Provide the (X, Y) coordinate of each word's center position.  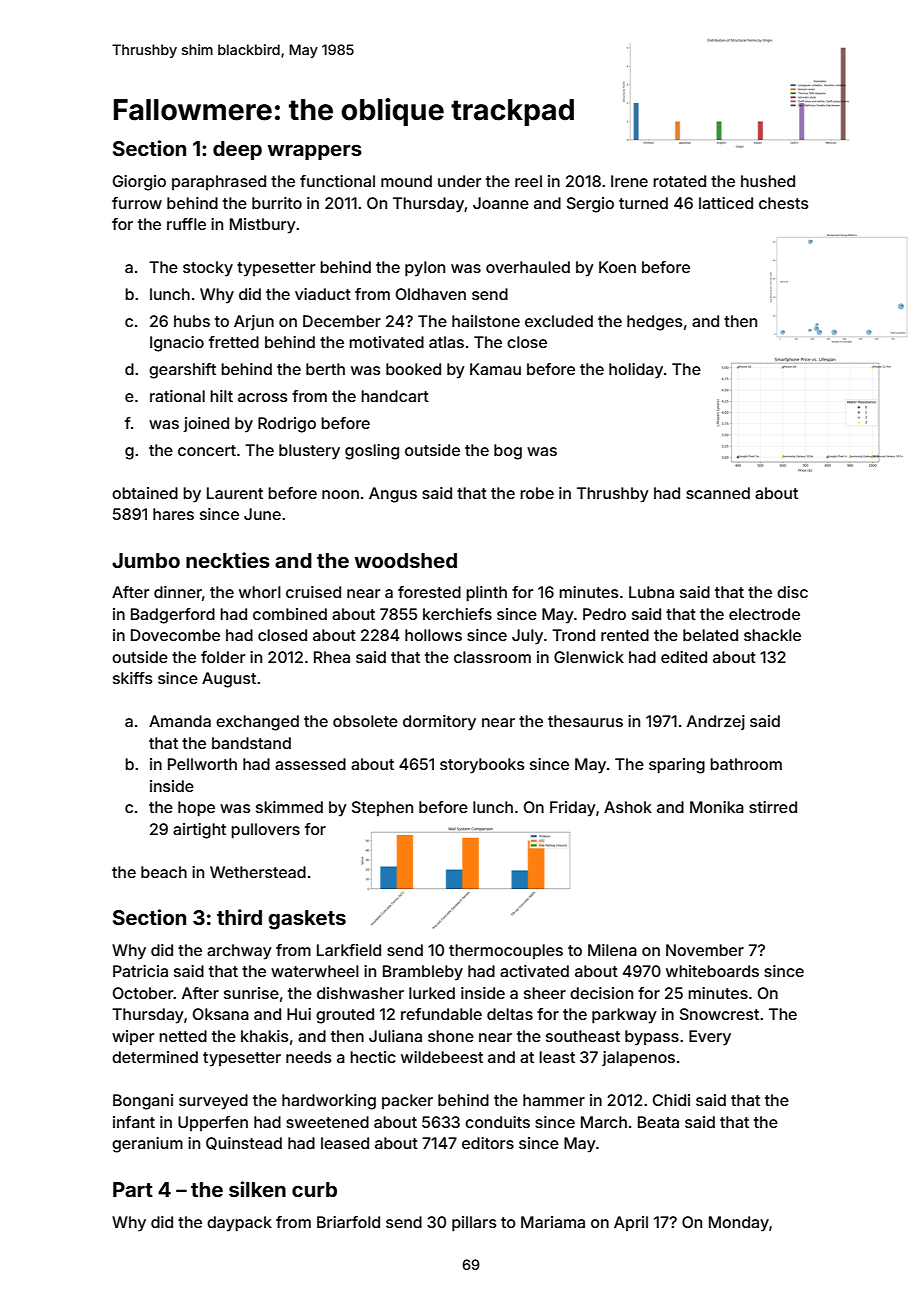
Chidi (671, 1100)
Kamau (495, 369)
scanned (718, 493)
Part (133, 1189)
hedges (655, 323)
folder (223, 657)
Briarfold (348, 1222)
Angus (393, 495)
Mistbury (263, 226)
